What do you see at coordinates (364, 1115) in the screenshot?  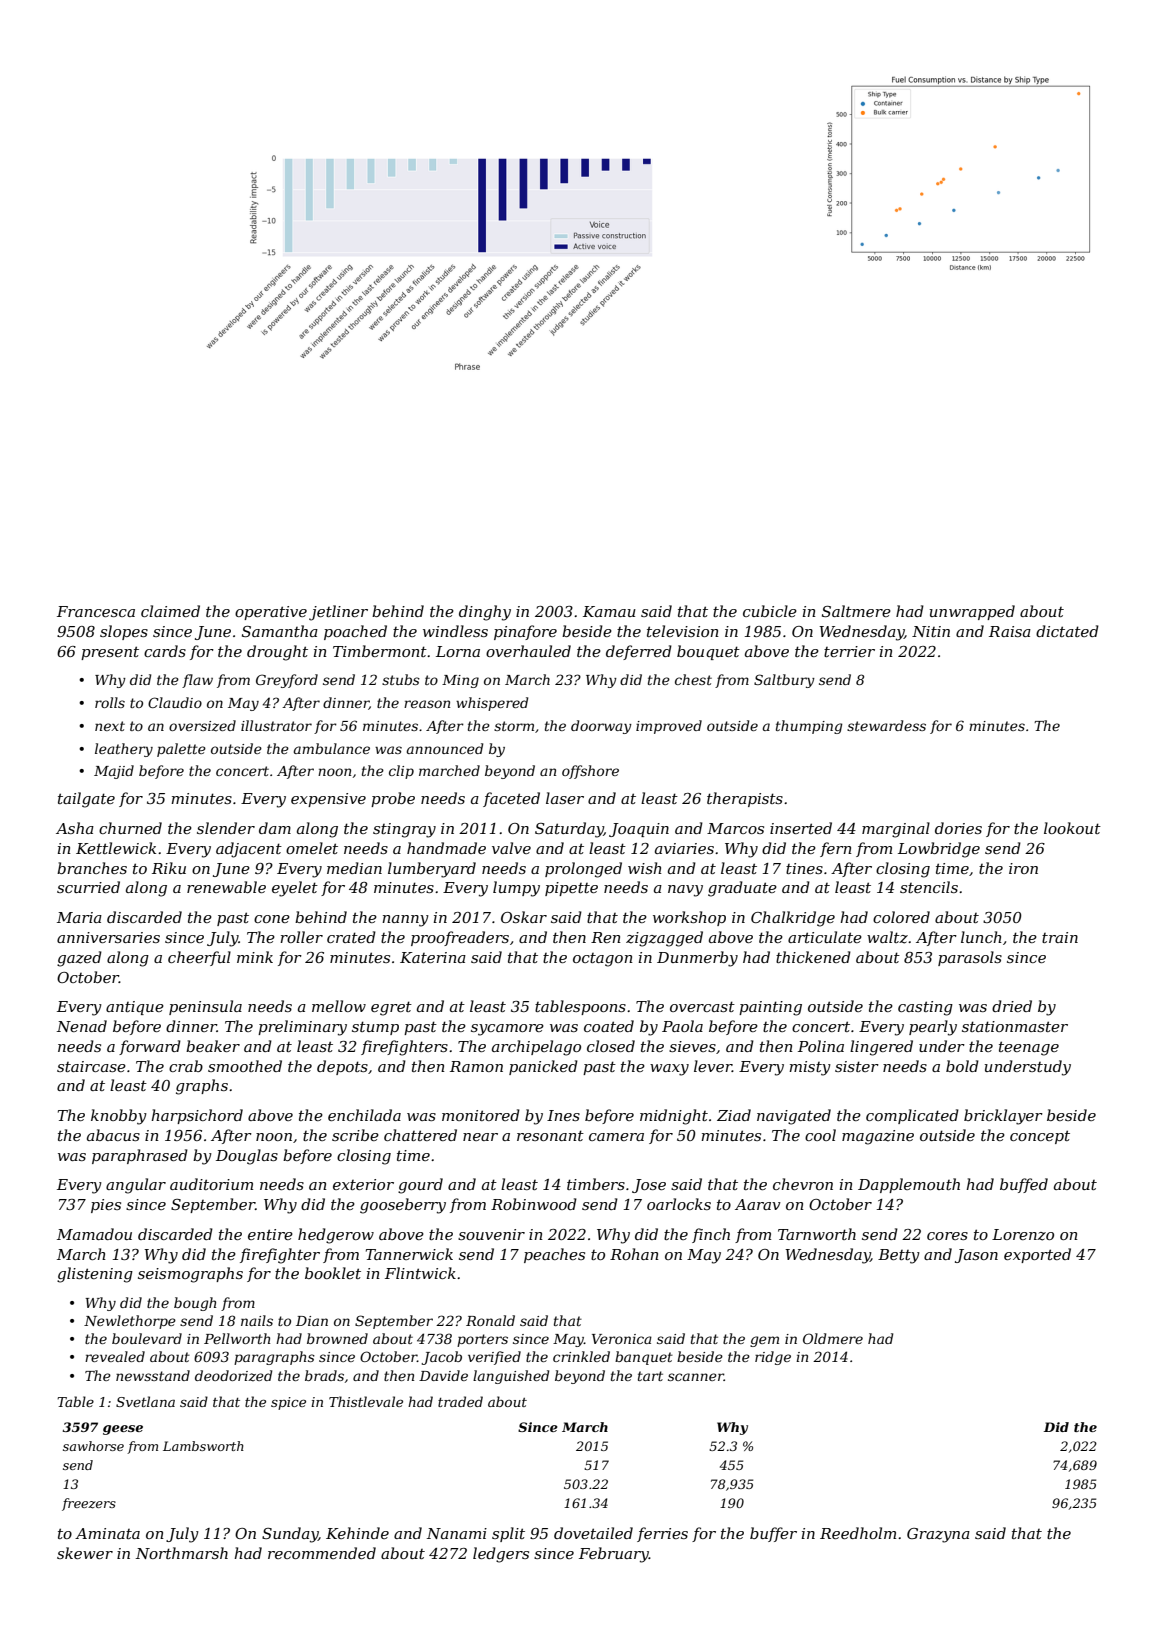 I see `enchilada` at bounding box center [364, 1115].
